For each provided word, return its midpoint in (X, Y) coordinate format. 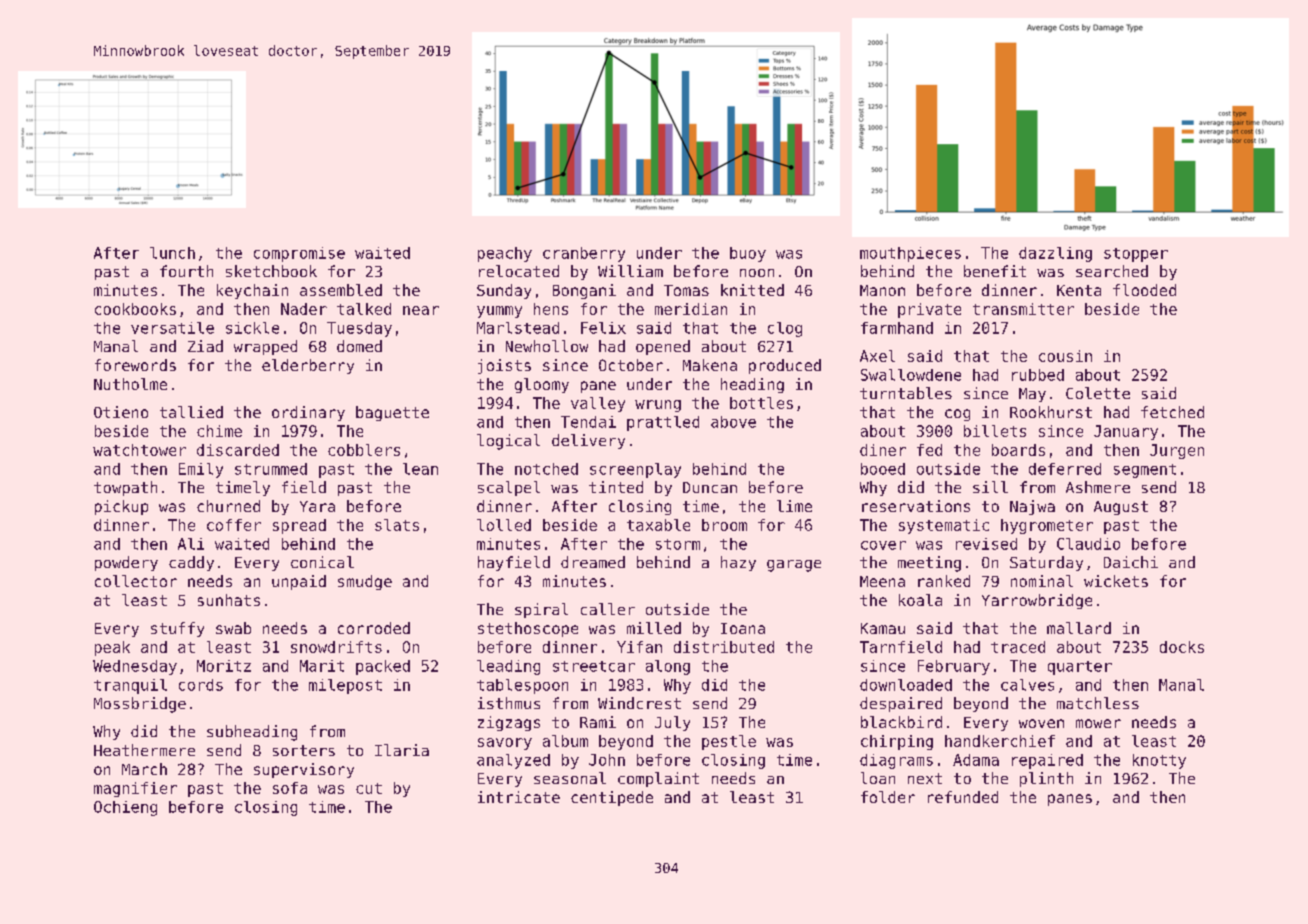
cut (369, 788)
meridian (691, 309)
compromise (299, 254)
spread (299, 526)
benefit (995, 271)
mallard (1079, 628)
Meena (882, 581)
